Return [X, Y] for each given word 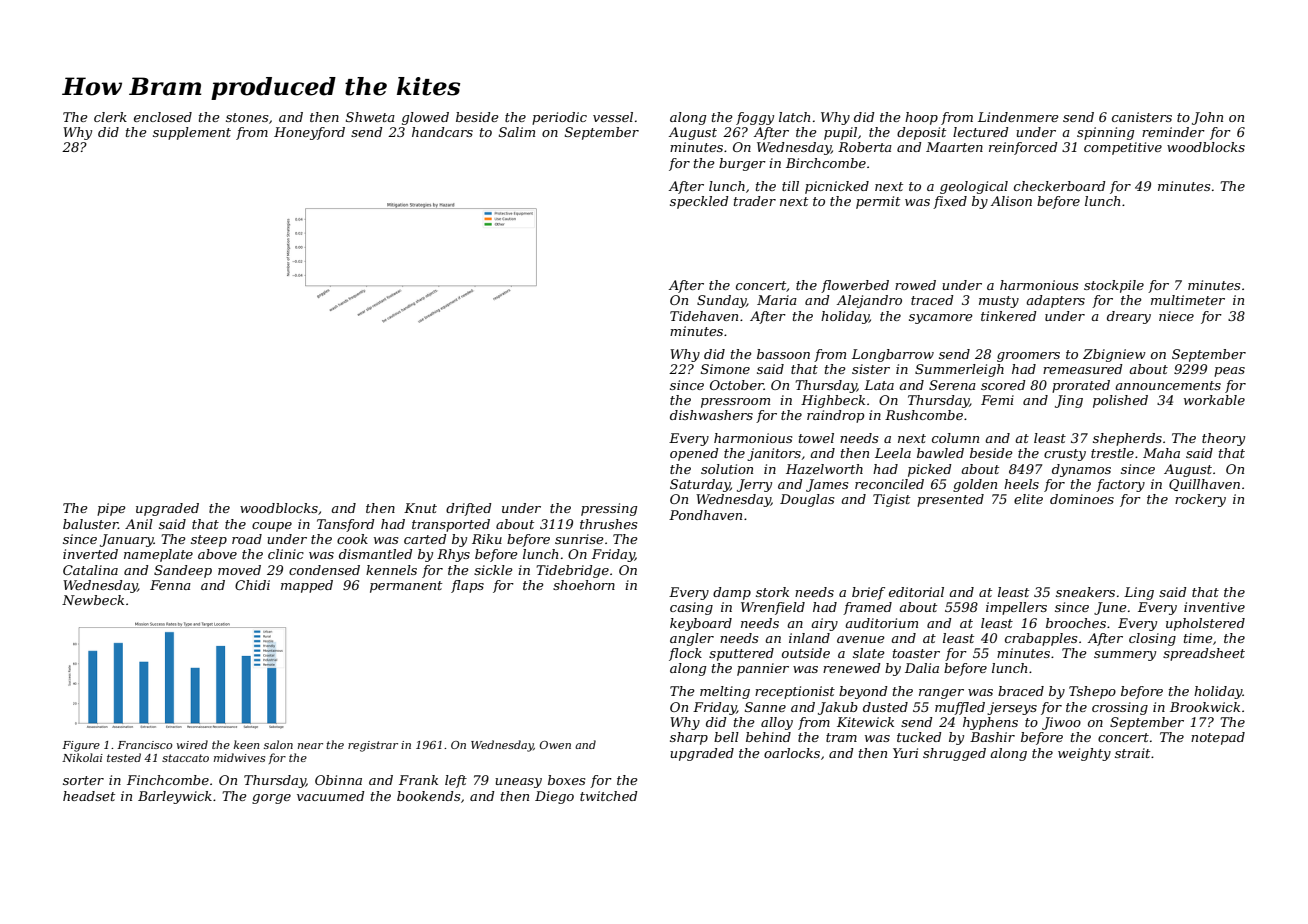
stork [772, 592]
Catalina [90, 570]
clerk [110, 117]
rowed [915, 285]
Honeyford [309, 133]
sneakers [1085, 592]
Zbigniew [1114, 355]
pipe [111, 509]
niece [1176, 316]
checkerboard [1060, 186]
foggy [755, 118]
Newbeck [93, 600]
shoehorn [584, 585]
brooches [1076, 623]
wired [192, 744]
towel [816, 438]
